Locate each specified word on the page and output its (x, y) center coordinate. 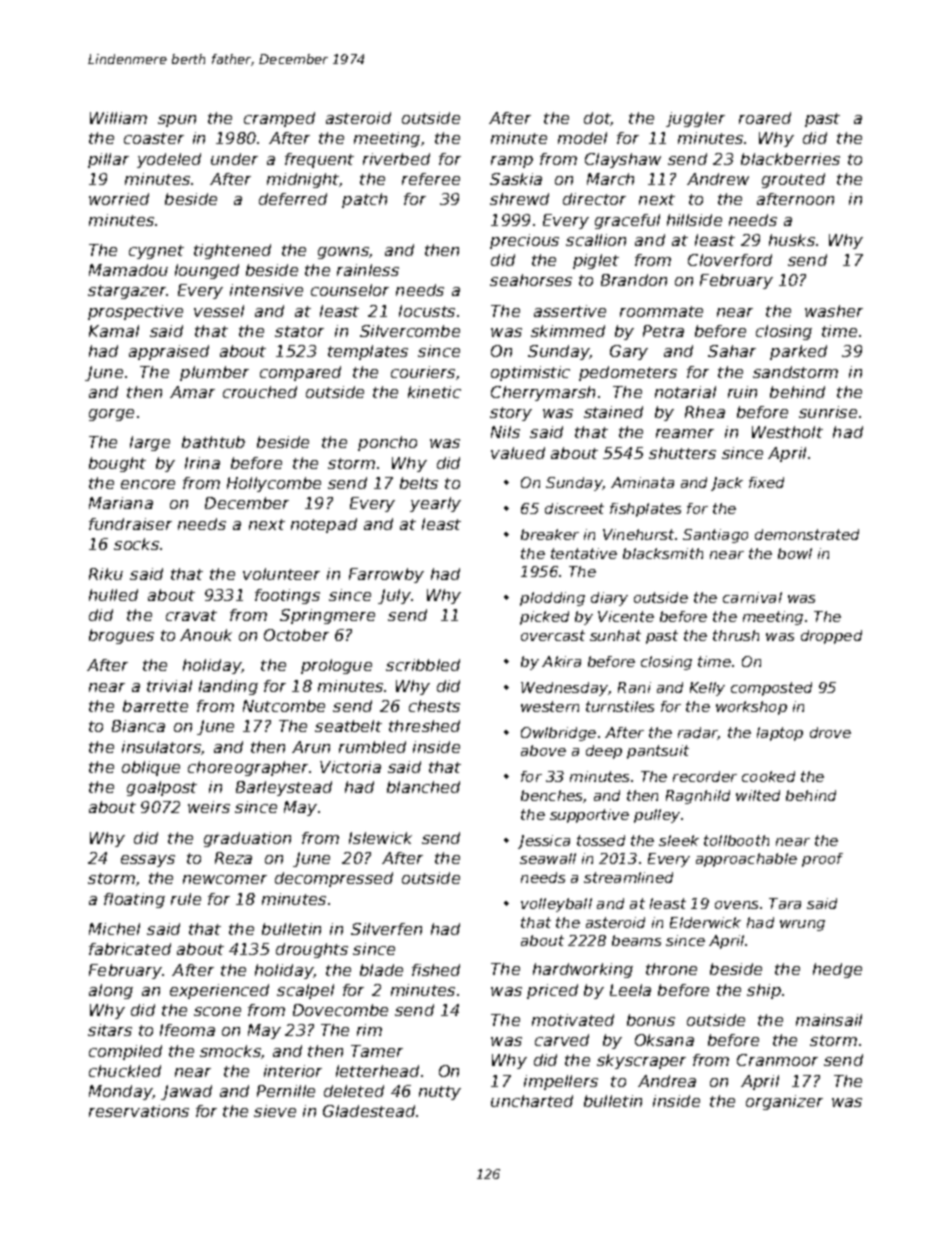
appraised (169, 352)
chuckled (125, 1071)
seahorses (531, 280)
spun (177, 121)
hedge (837, 970)
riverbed (396, 159)
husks (792, 240)
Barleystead (284, 788)
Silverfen (386, 929)
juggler (695, 119)
